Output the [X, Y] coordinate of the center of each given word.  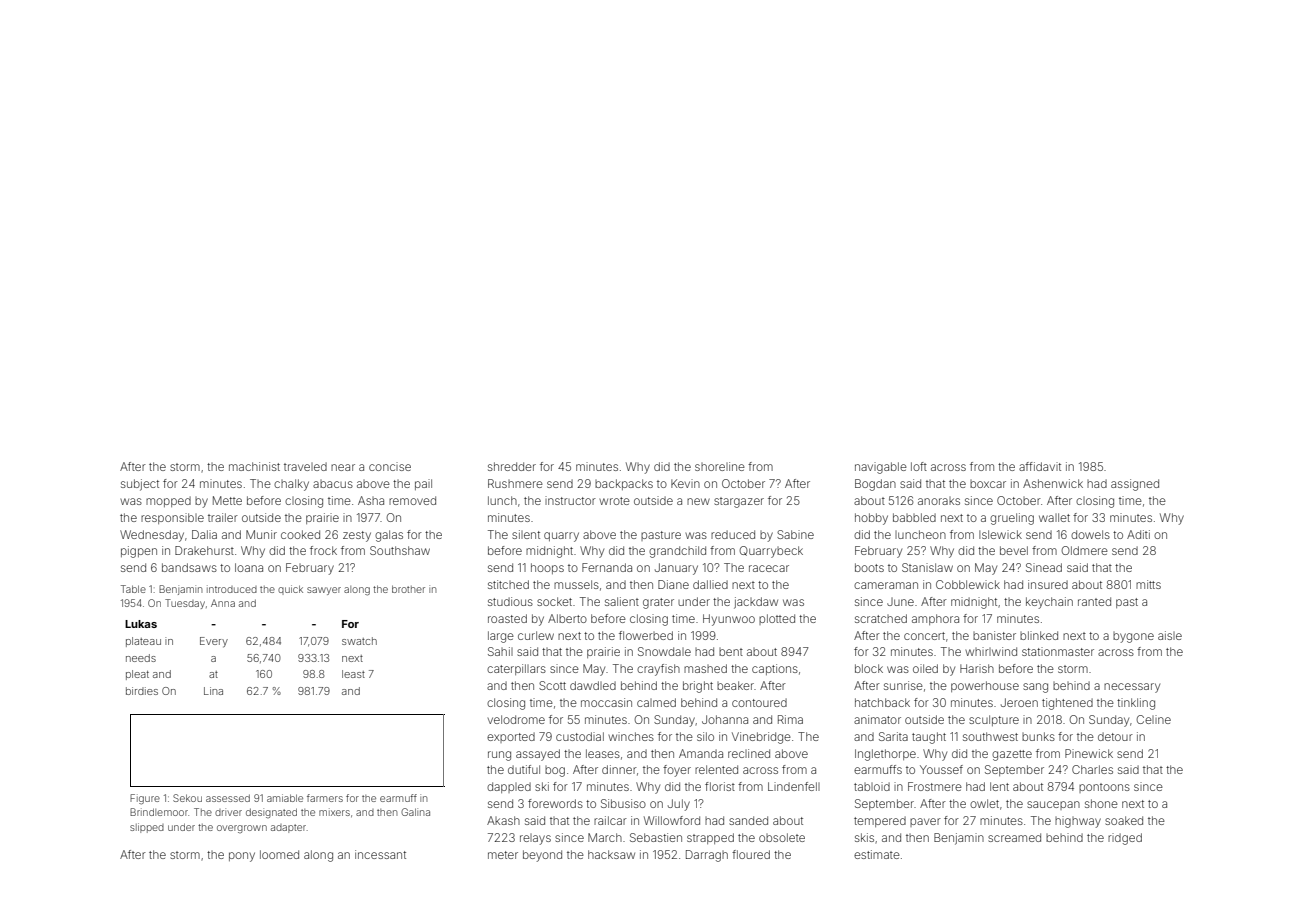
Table [133, 589]
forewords [555, 803]
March [605, 837]
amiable [285, 798]
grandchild [677, 552]
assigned [1135, 485]
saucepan [1053, 805]
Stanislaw [927, 567]
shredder [512, 466]
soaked [1124, 820]
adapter [288, 828]
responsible [172, 518]
